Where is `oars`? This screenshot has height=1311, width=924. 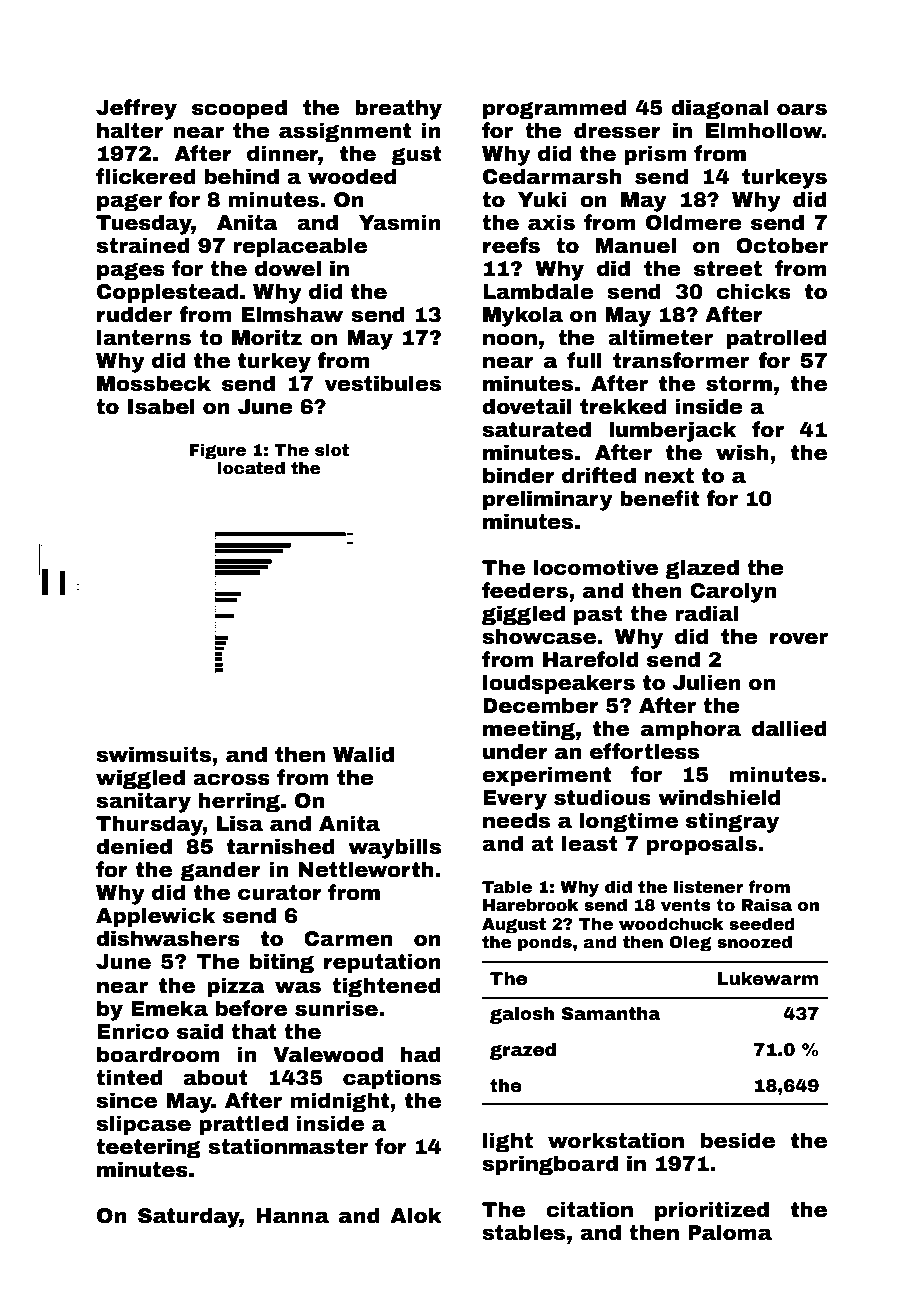
oars is located at coordinates (802, 109).
